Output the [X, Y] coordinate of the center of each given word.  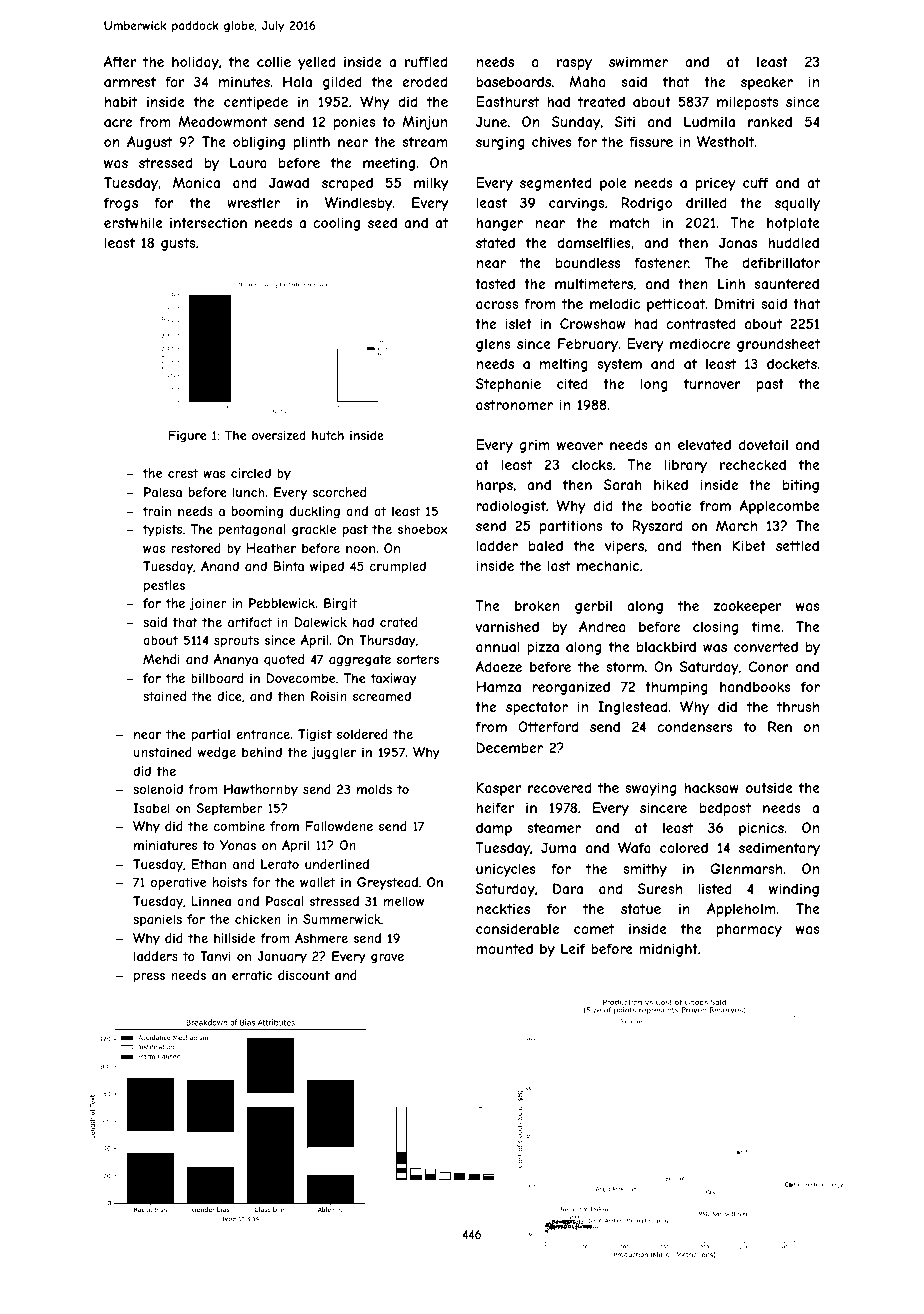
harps [494, 486]
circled [251, 473]
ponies [354, 123]
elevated [704, 444]
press [149, 978]
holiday [195, 63]
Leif [573, 948]
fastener [661, 262]
